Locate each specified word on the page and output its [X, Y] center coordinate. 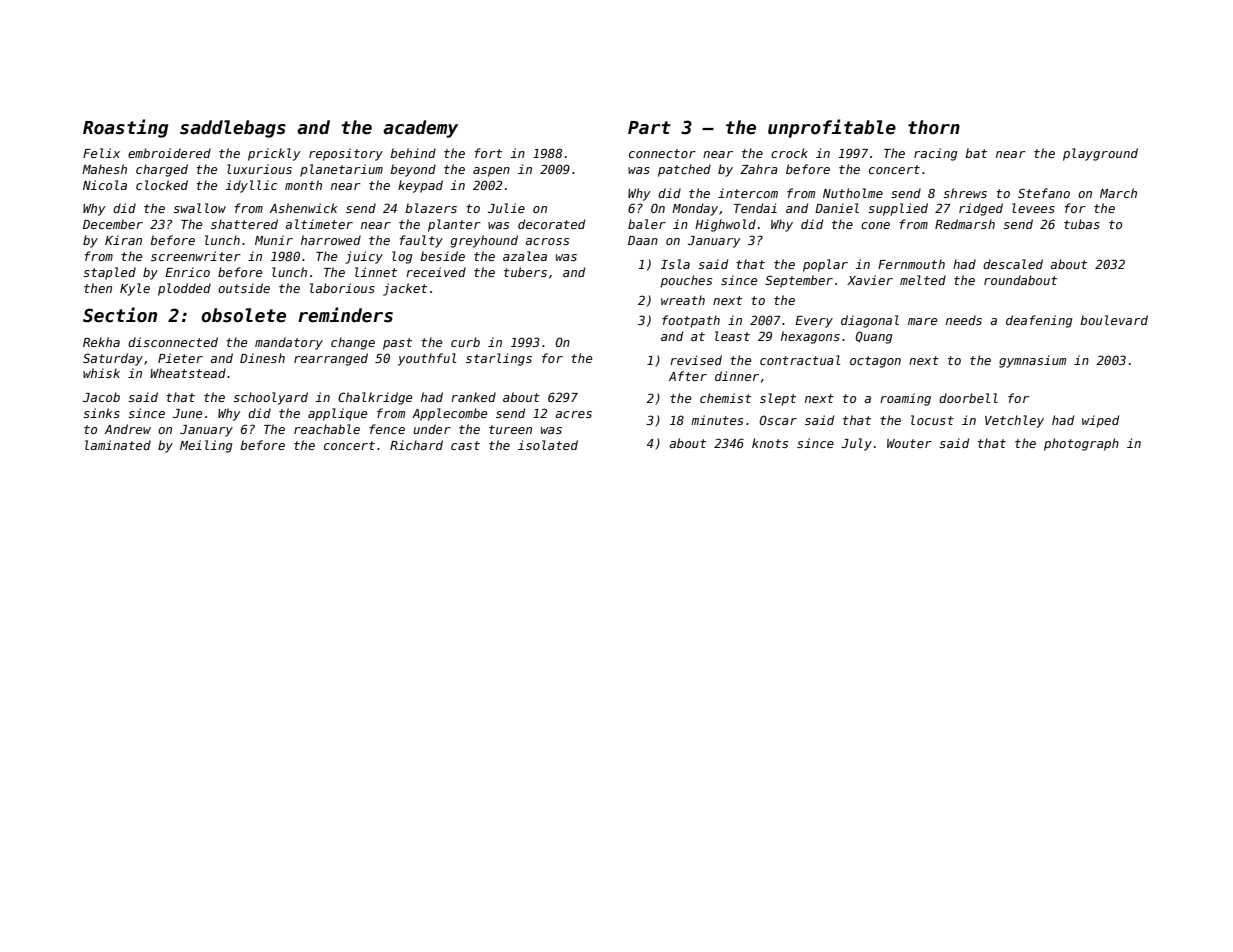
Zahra [759, 169]
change [353, 343]
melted [923, 280]
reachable [327, 429]
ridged [981, 209]
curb [465, 342]
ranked [473, 397]
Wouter [909, 443]
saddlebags [233, 129]
